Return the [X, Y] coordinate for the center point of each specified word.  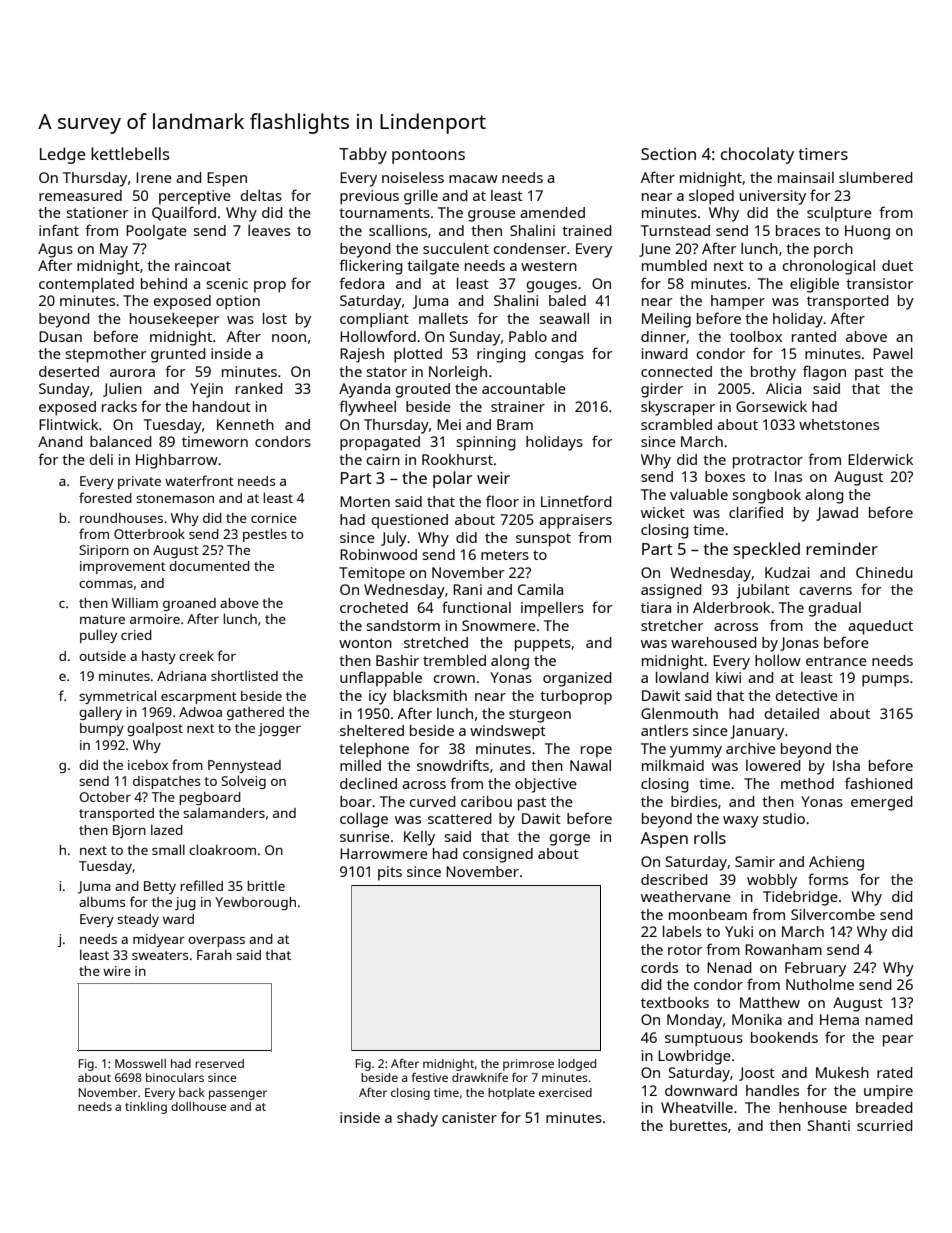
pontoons [428, 156]
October [105, 797]
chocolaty [757, 155]
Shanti [829, 1125]
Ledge [62, 155]
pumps [885, 681]
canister [469, 1117]
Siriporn [104, 551]
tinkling [146, 1108]
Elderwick [880, 459]
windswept [508, 732]
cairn [383, 459]
